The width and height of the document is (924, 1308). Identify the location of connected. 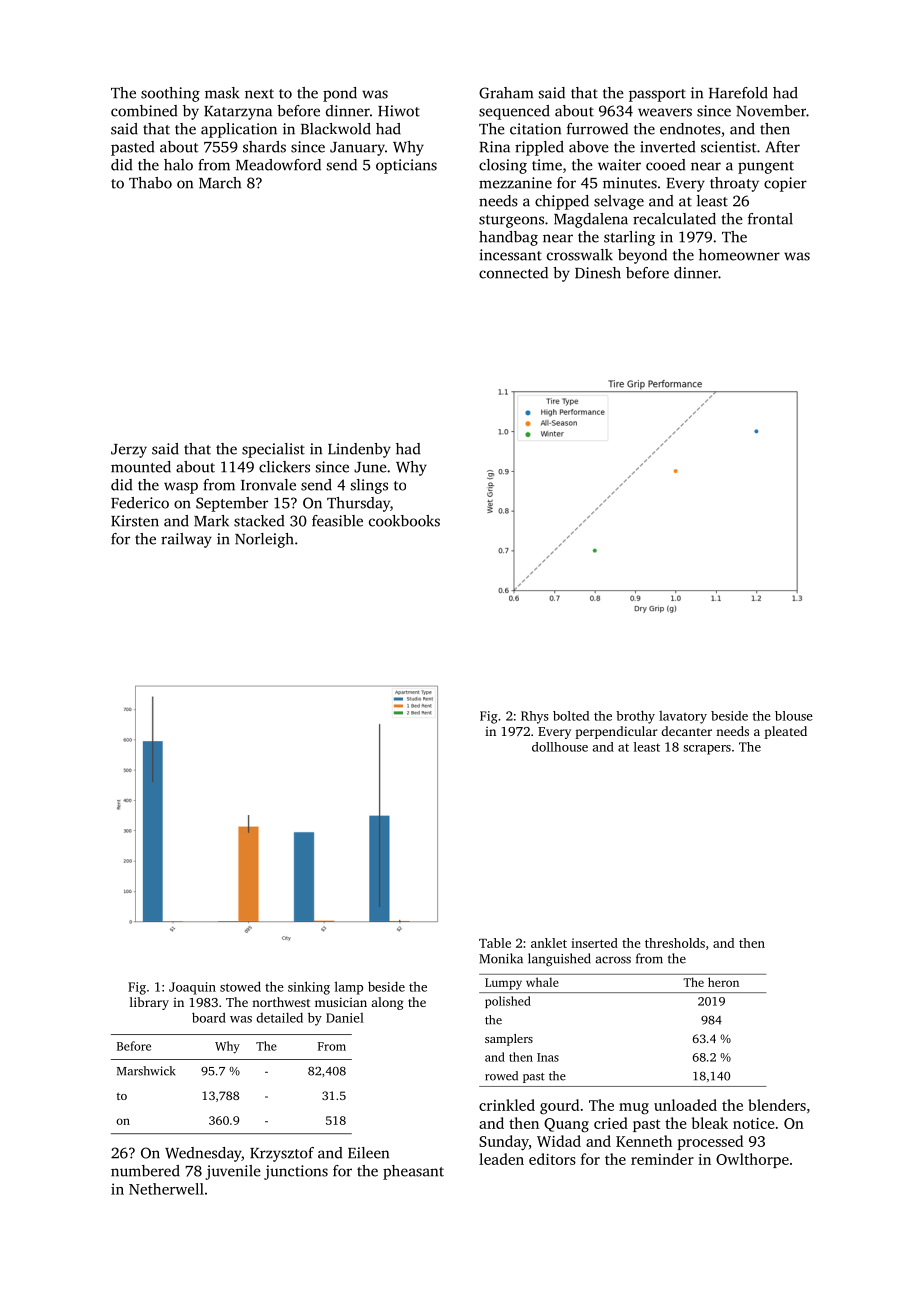
(513, 273).
